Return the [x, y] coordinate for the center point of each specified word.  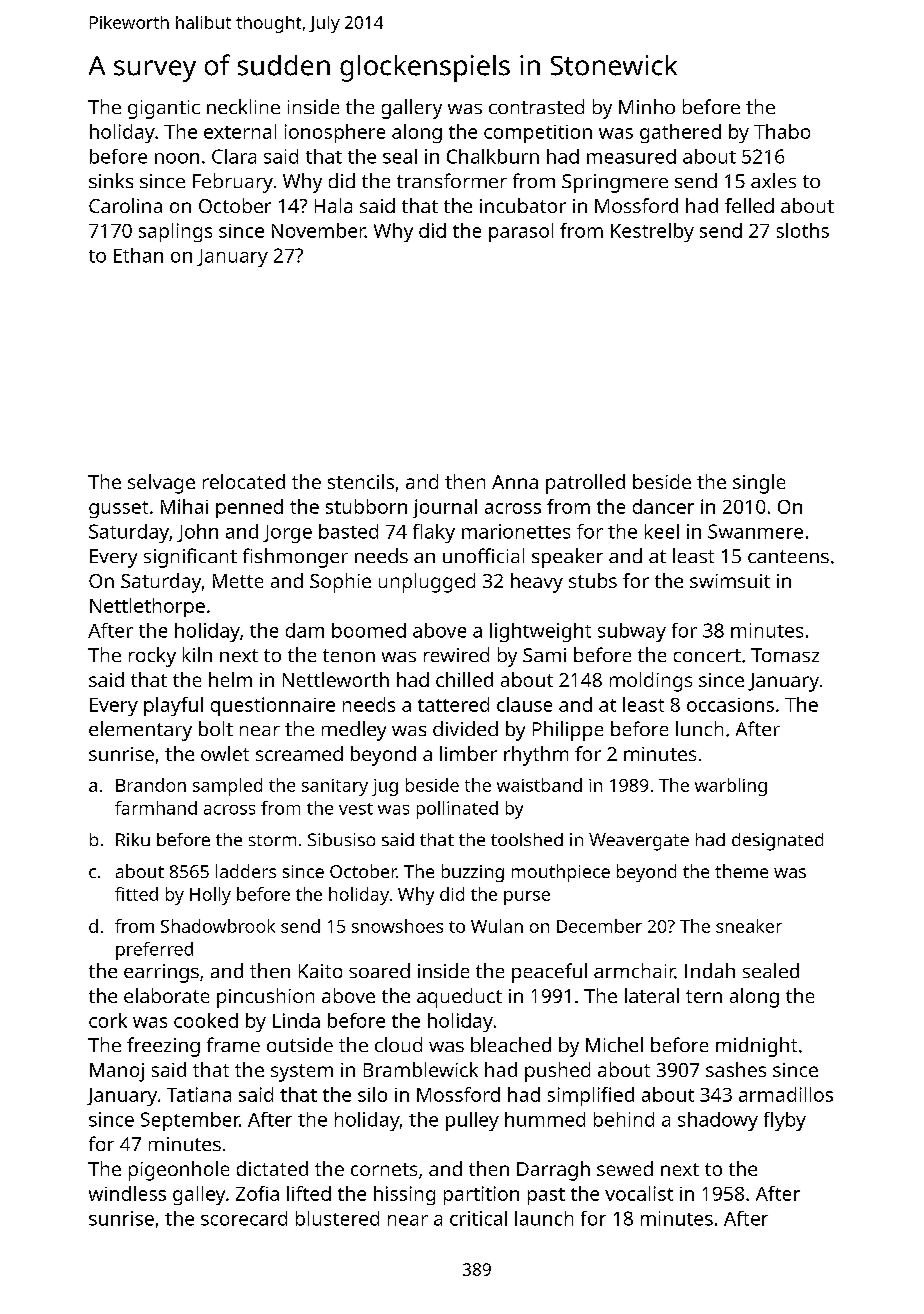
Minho [647, 106]
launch [544, 1218]
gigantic [164, 109]
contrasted [536, 106]
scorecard [244, 1218]
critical [478, 1218]
